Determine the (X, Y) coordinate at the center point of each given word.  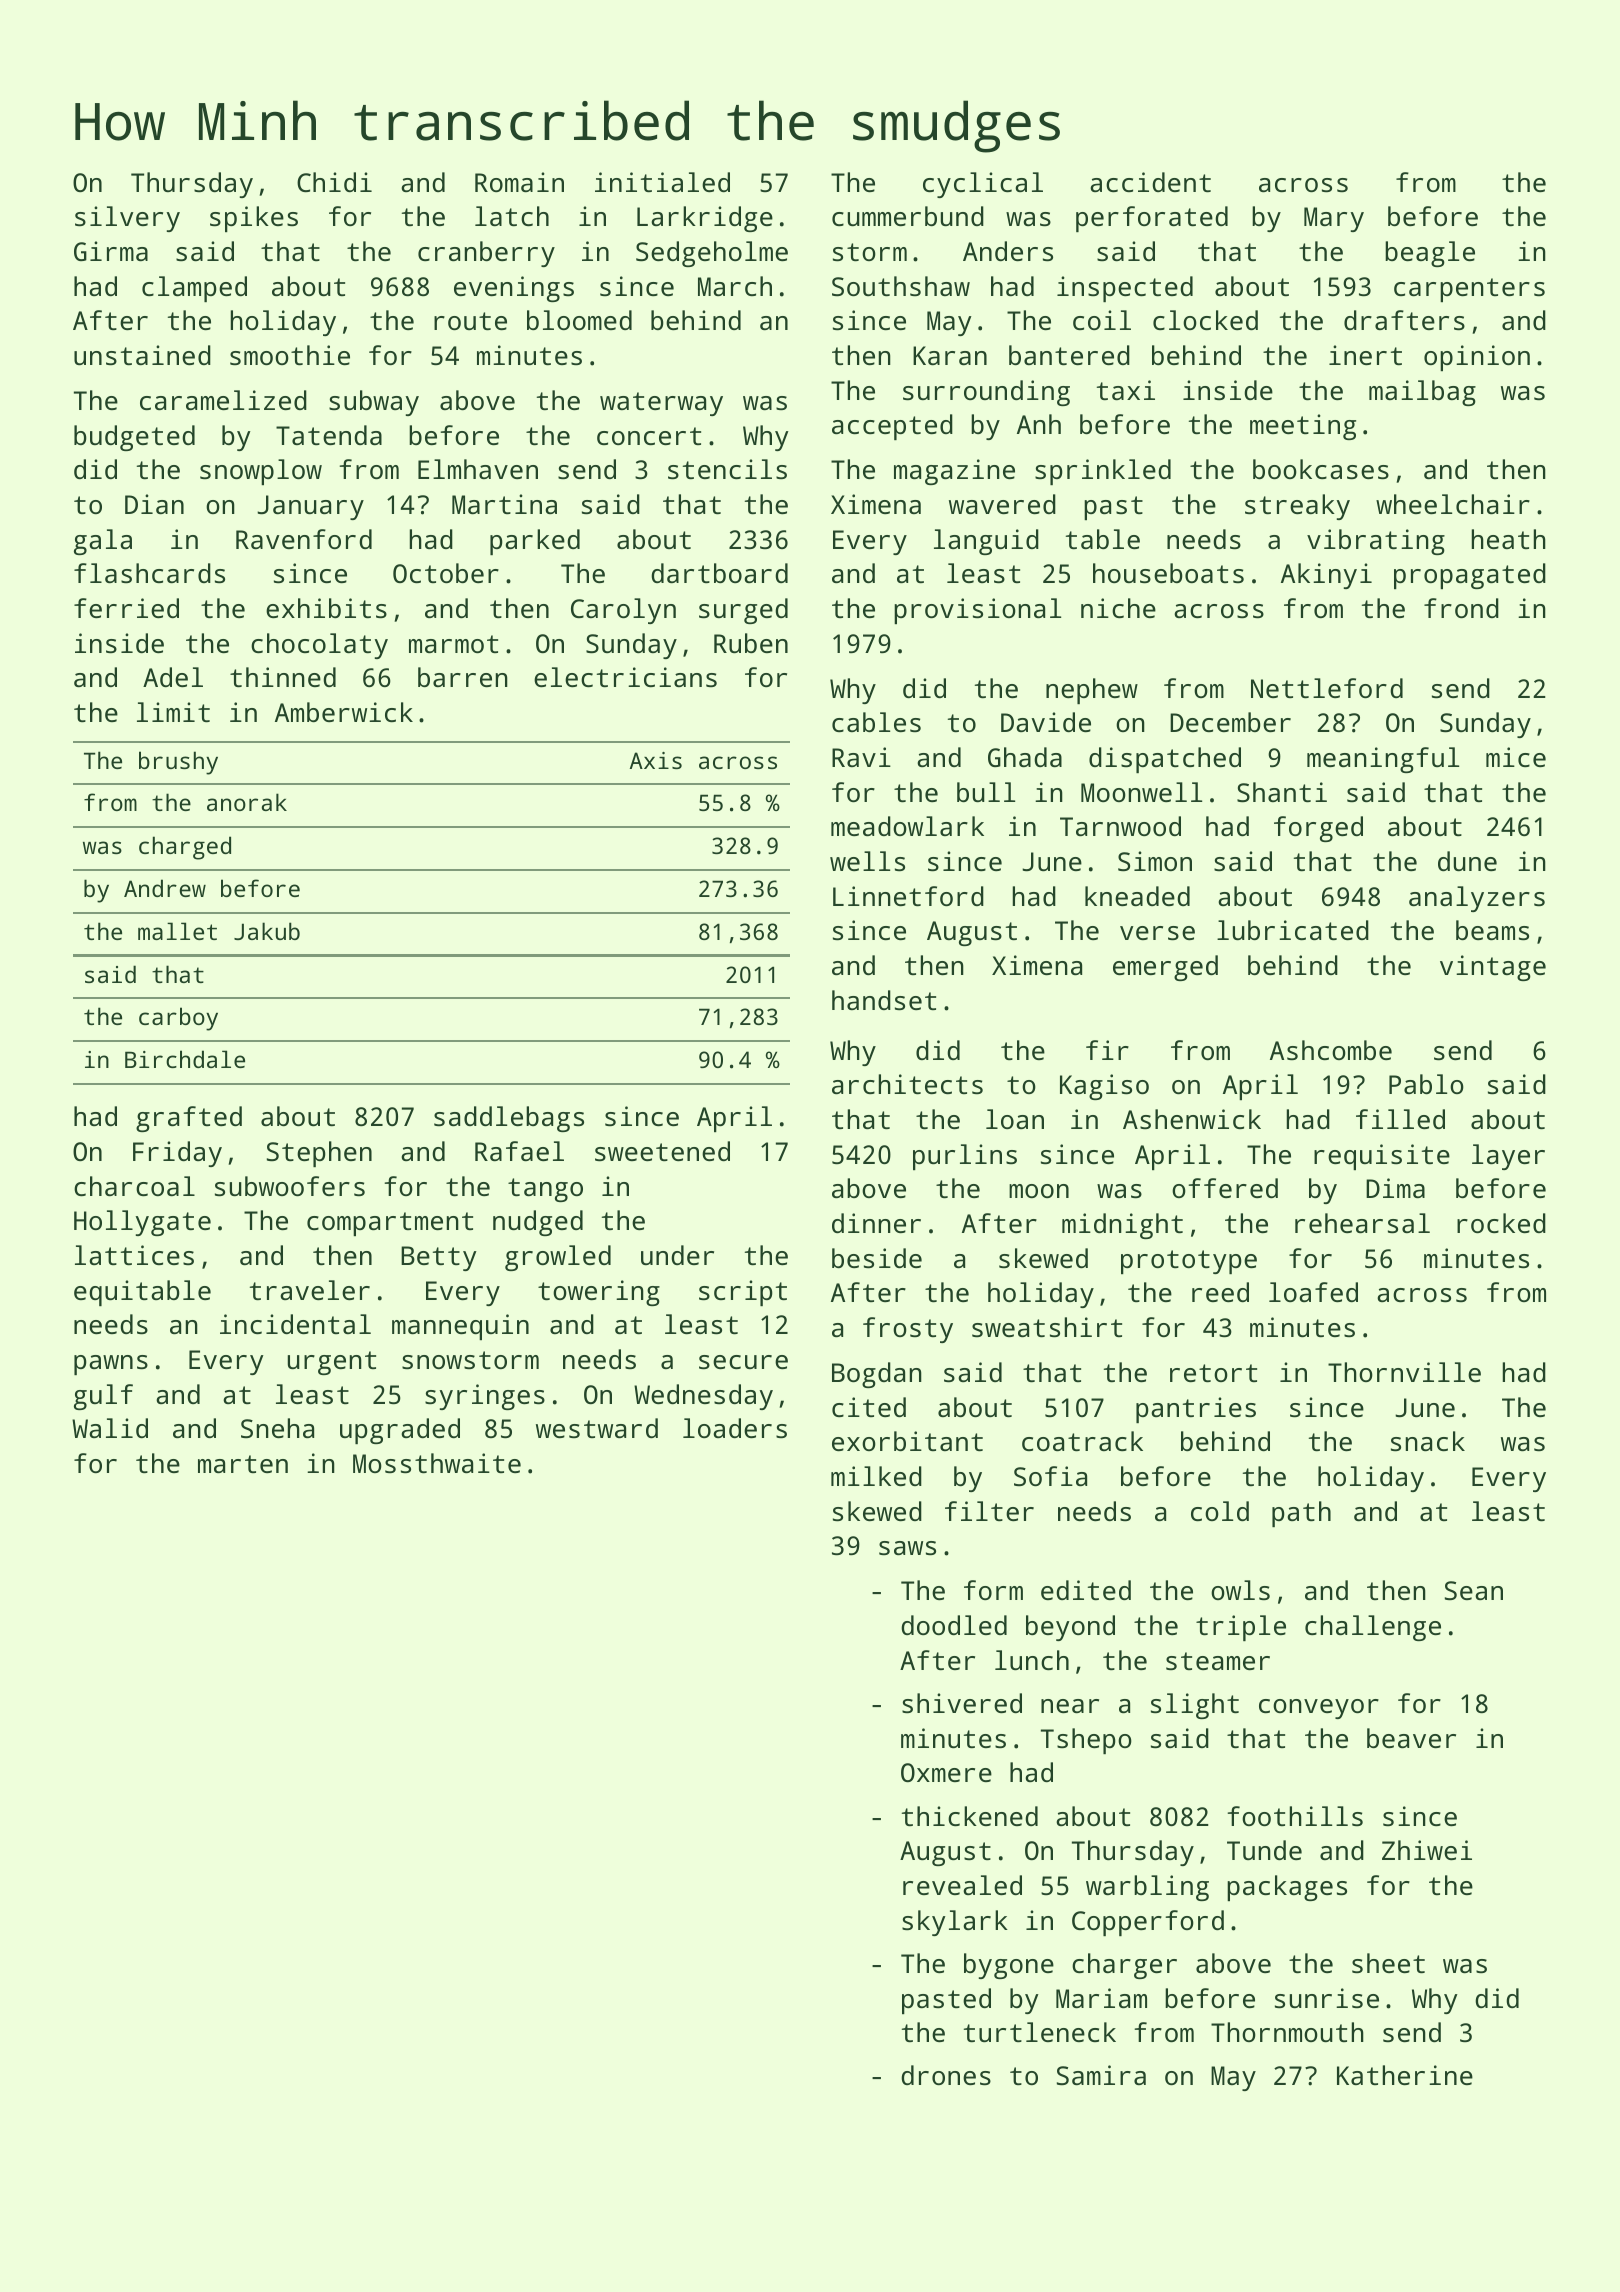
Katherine (1405, 2075)
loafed (1313, 1292)
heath (1509, 539)
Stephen (319, 1154)
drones (946, 2075)
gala (103, 542)
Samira (1101, 2075)
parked (535, 542)
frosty (908, 1330)
